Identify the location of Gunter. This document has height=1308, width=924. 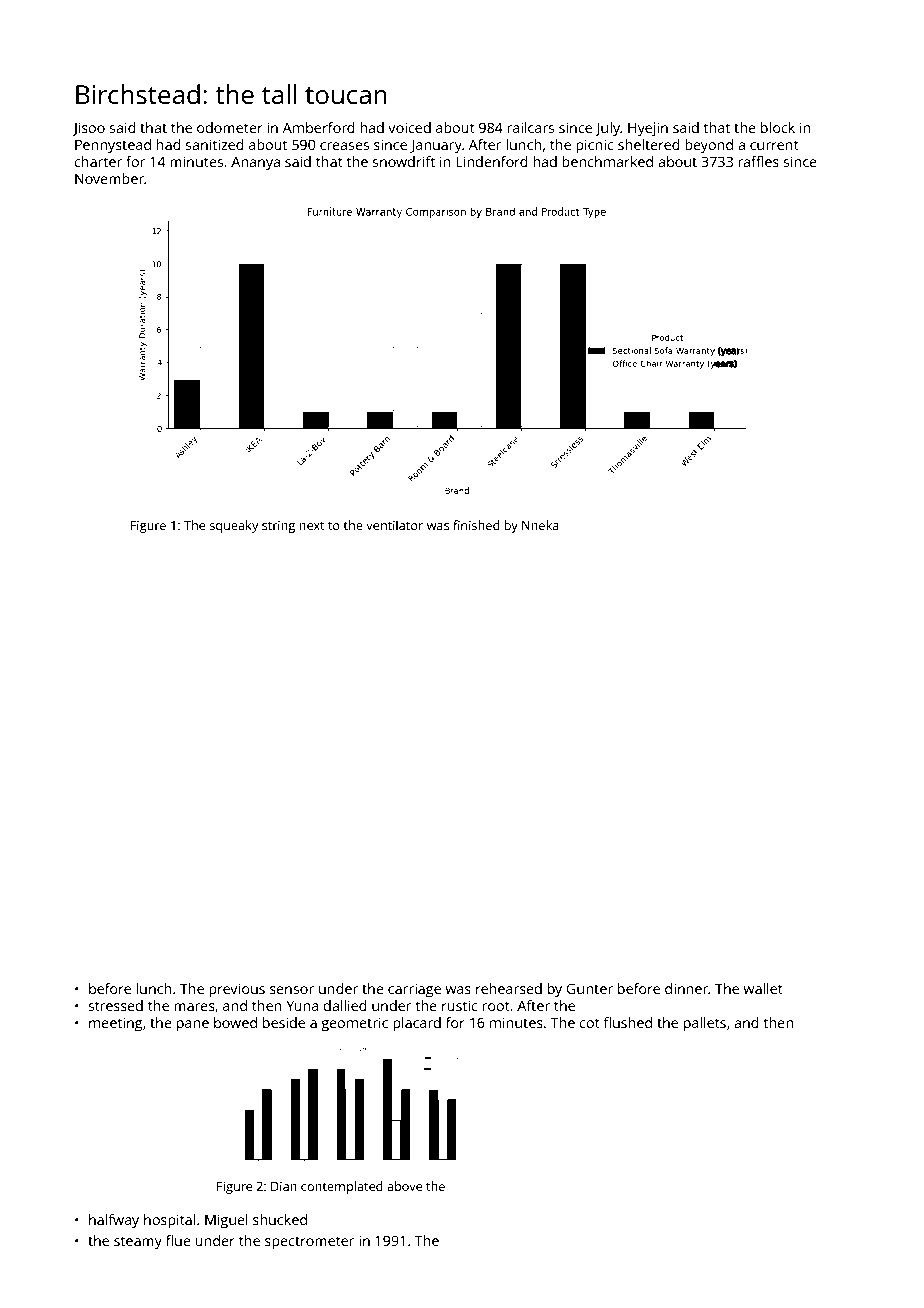
(590, 988).
